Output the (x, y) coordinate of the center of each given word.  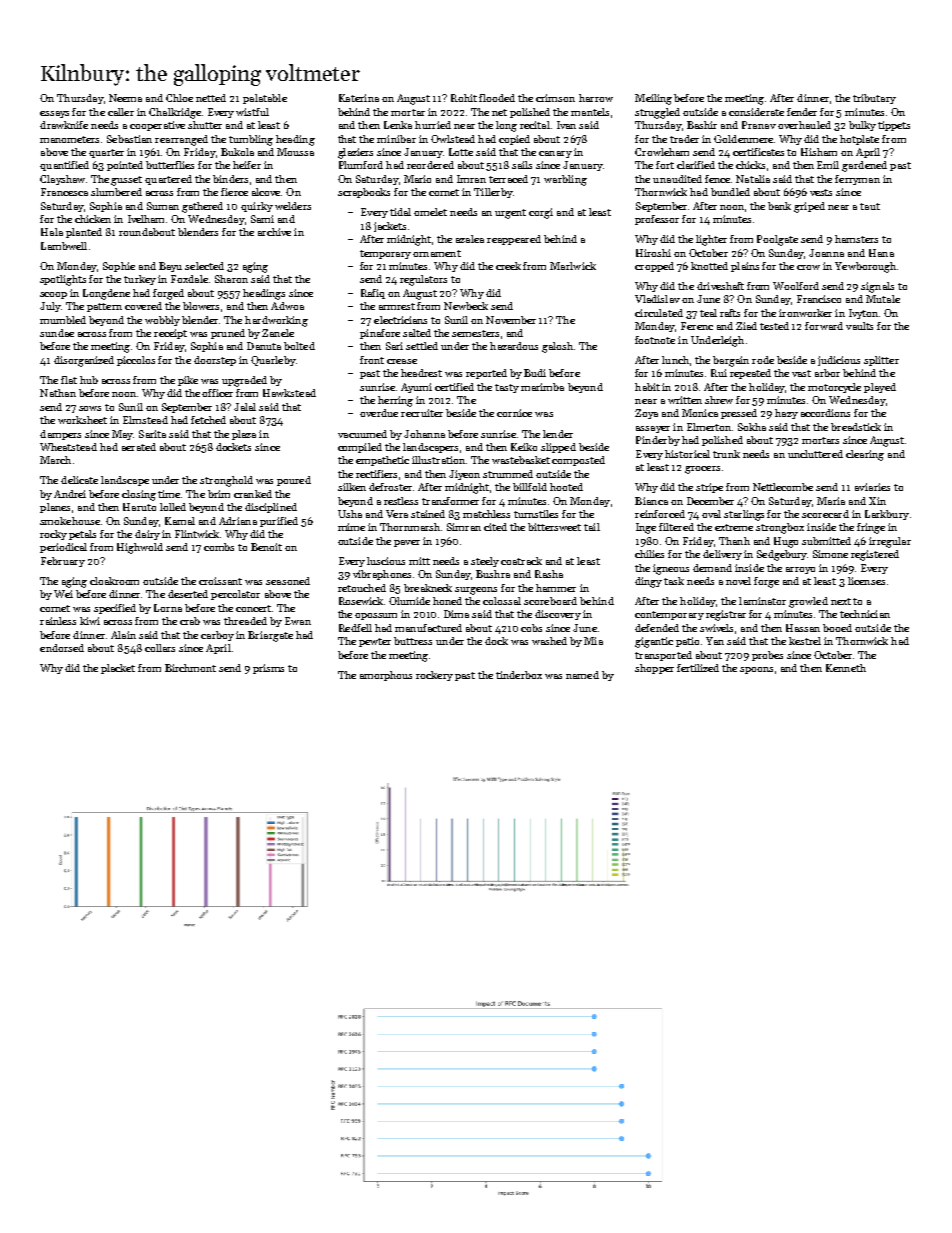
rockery (434, 676)
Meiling (653, 99)
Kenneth (846, 668)
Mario (417, 179)
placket (118, 669)
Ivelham (146, 219)
